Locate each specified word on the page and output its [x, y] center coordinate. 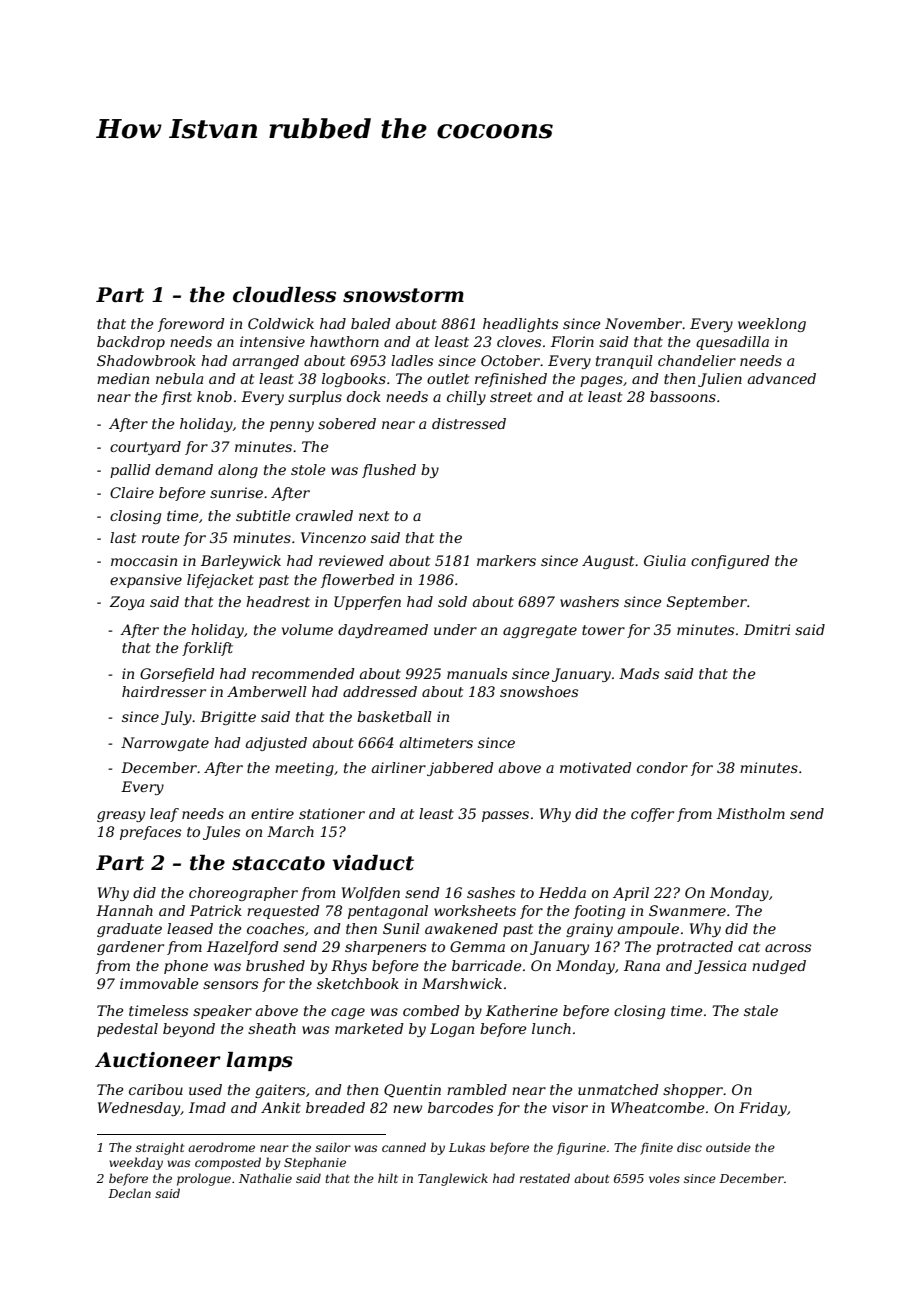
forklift [207, 649]
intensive [272, 341]
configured [730, 562]
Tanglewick [453, 1179]
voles [664, 1178]
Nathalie [265, 1178]
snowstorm [403, 295]
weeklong [772, 325]
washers [589, 601]
